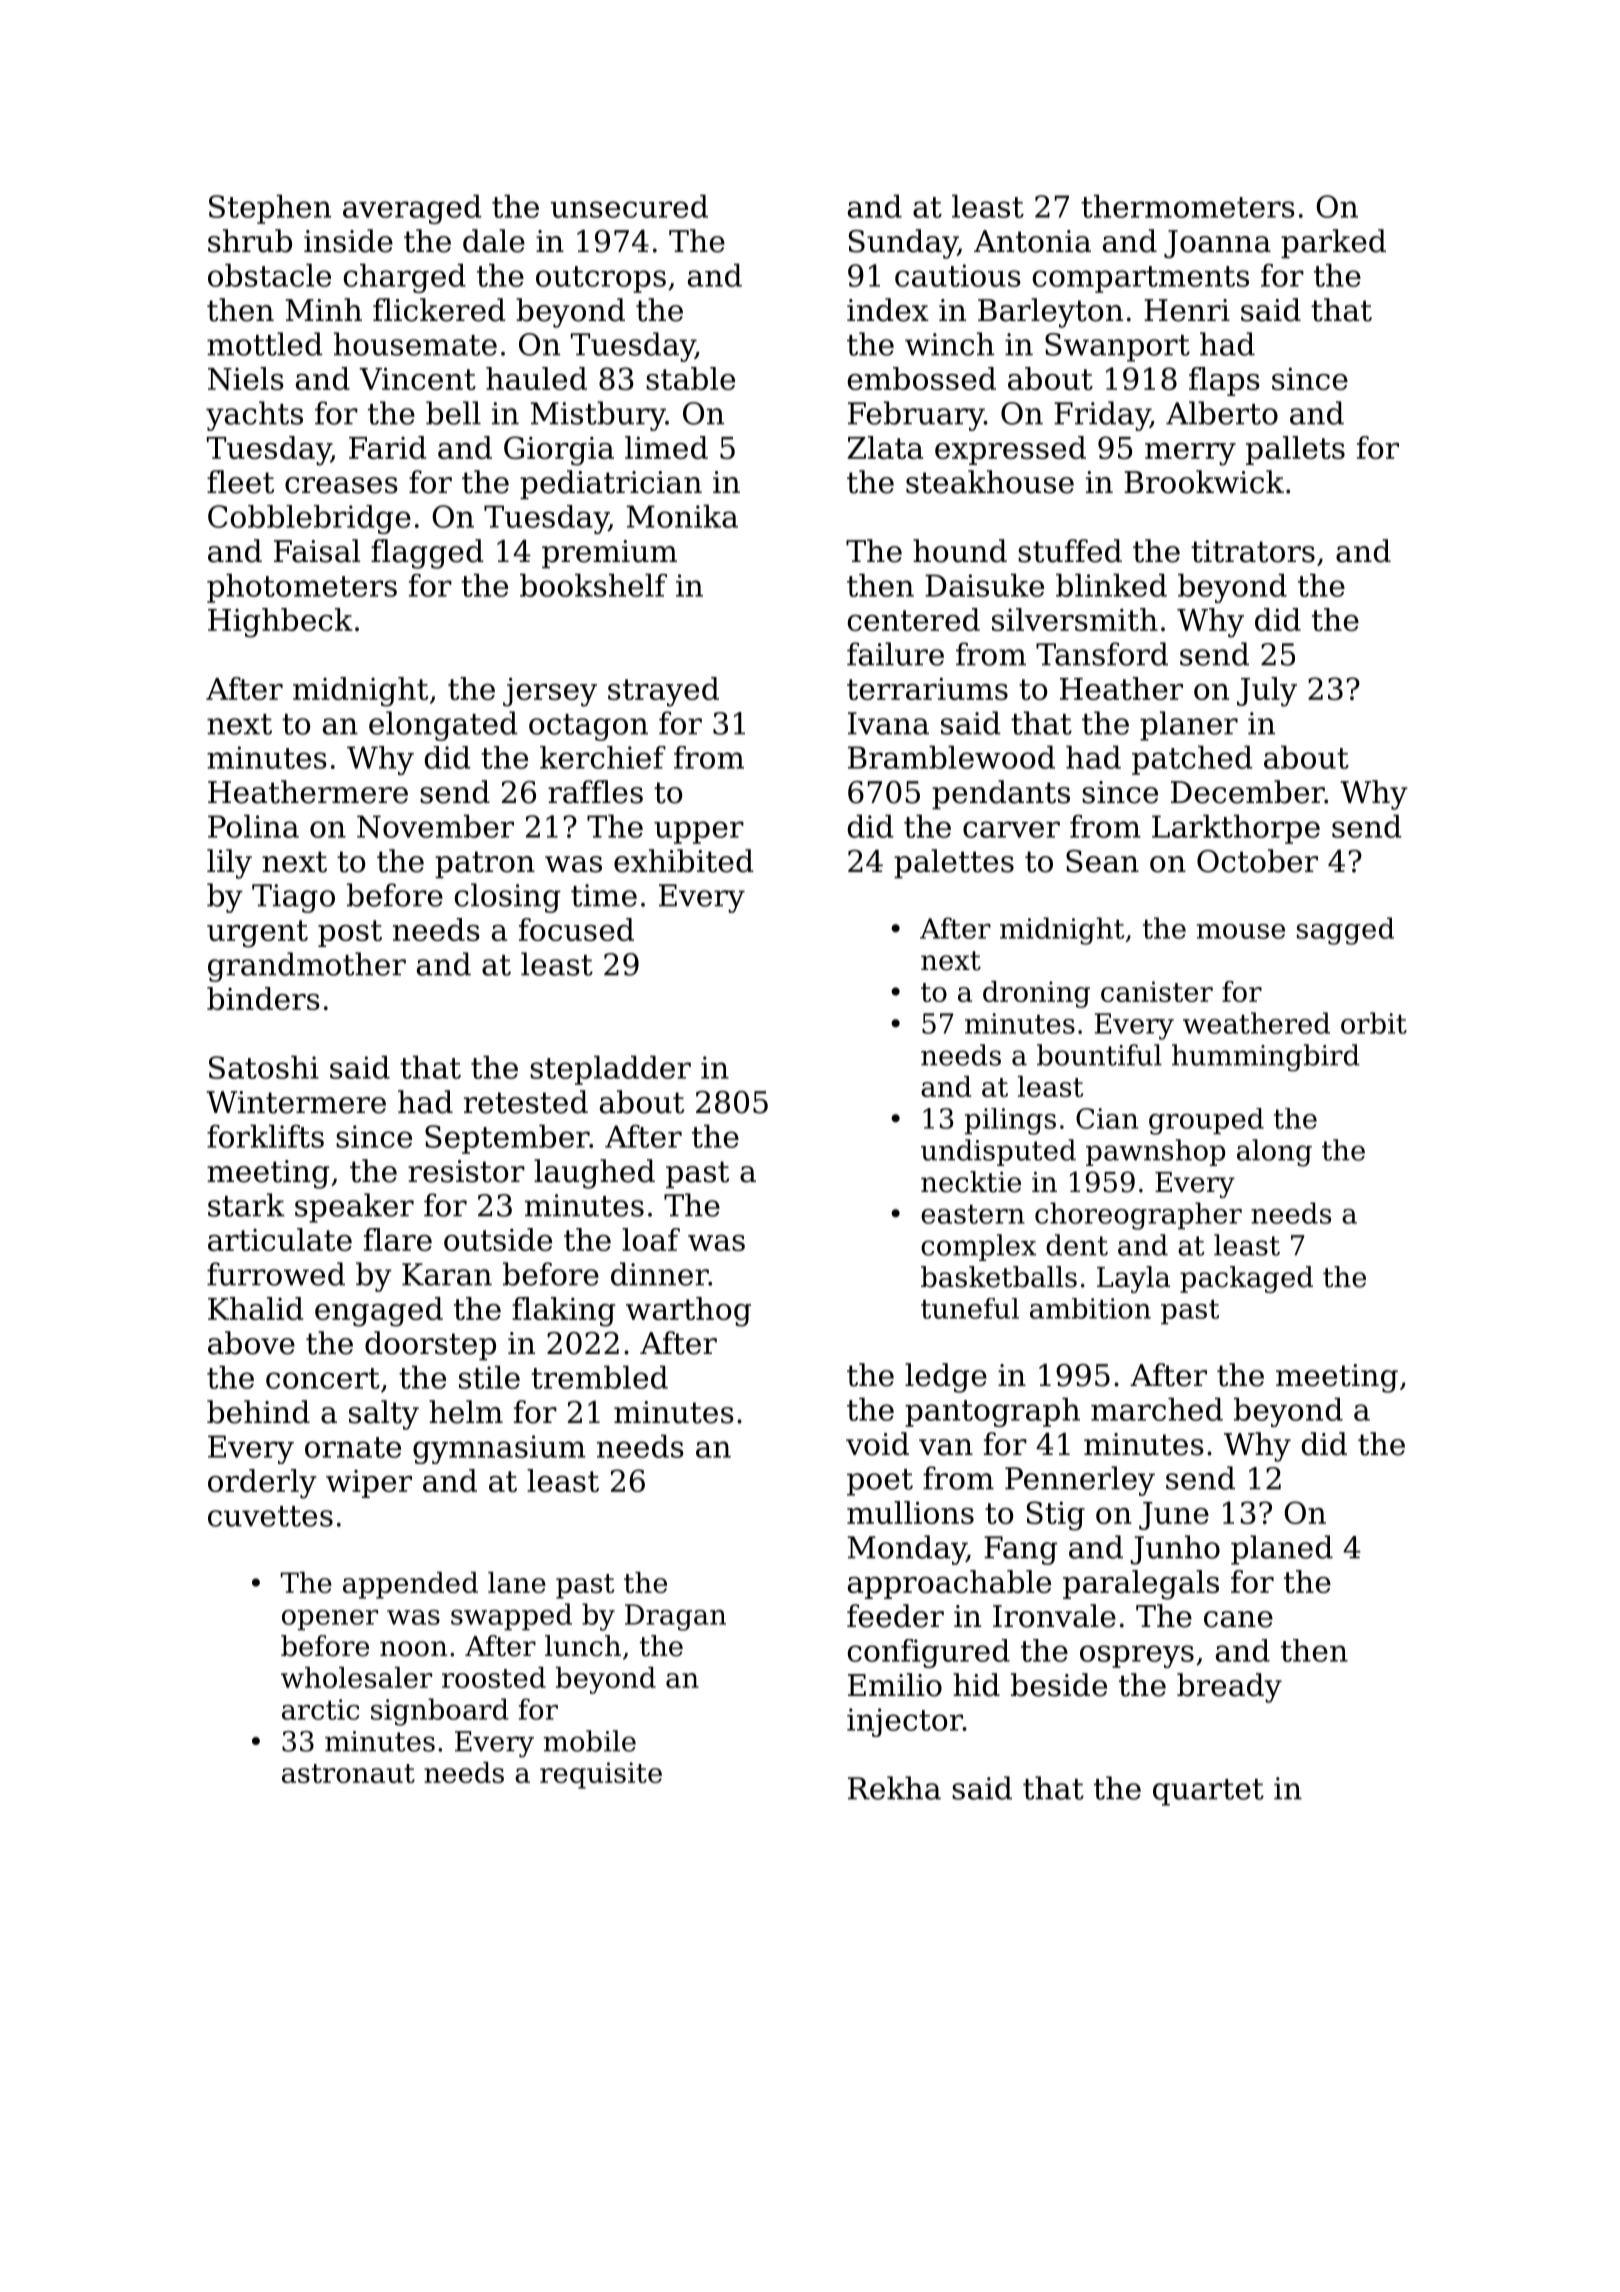  I want to click on lunch, so click(583, 1646).
